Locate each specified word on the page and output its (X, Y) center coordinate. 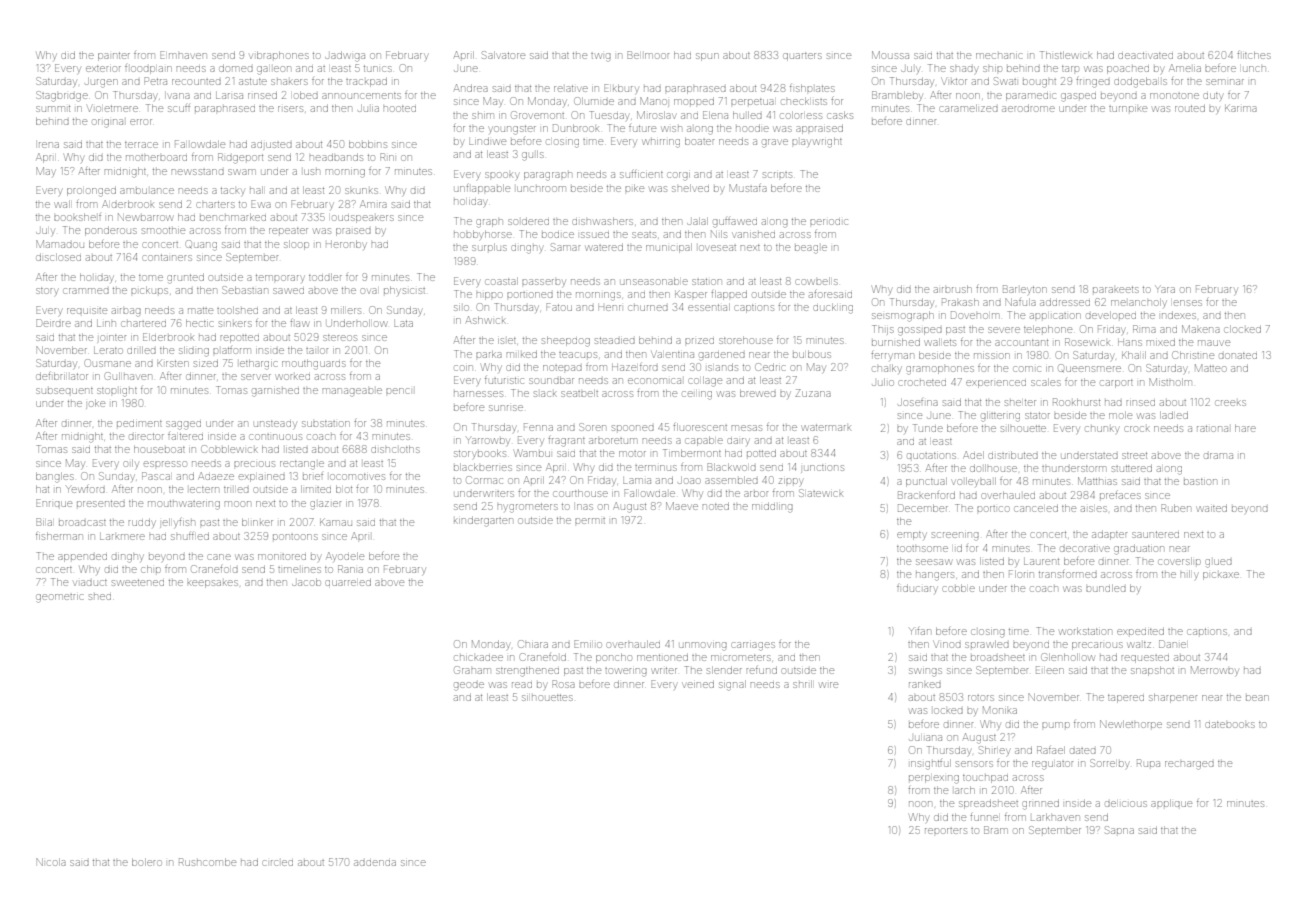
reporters (946, 831)
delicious (1126, 804)
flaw (299, 323)
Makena (1201, 329)
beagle (811, 249)
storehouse (746, 340)
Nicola (51, 862)
